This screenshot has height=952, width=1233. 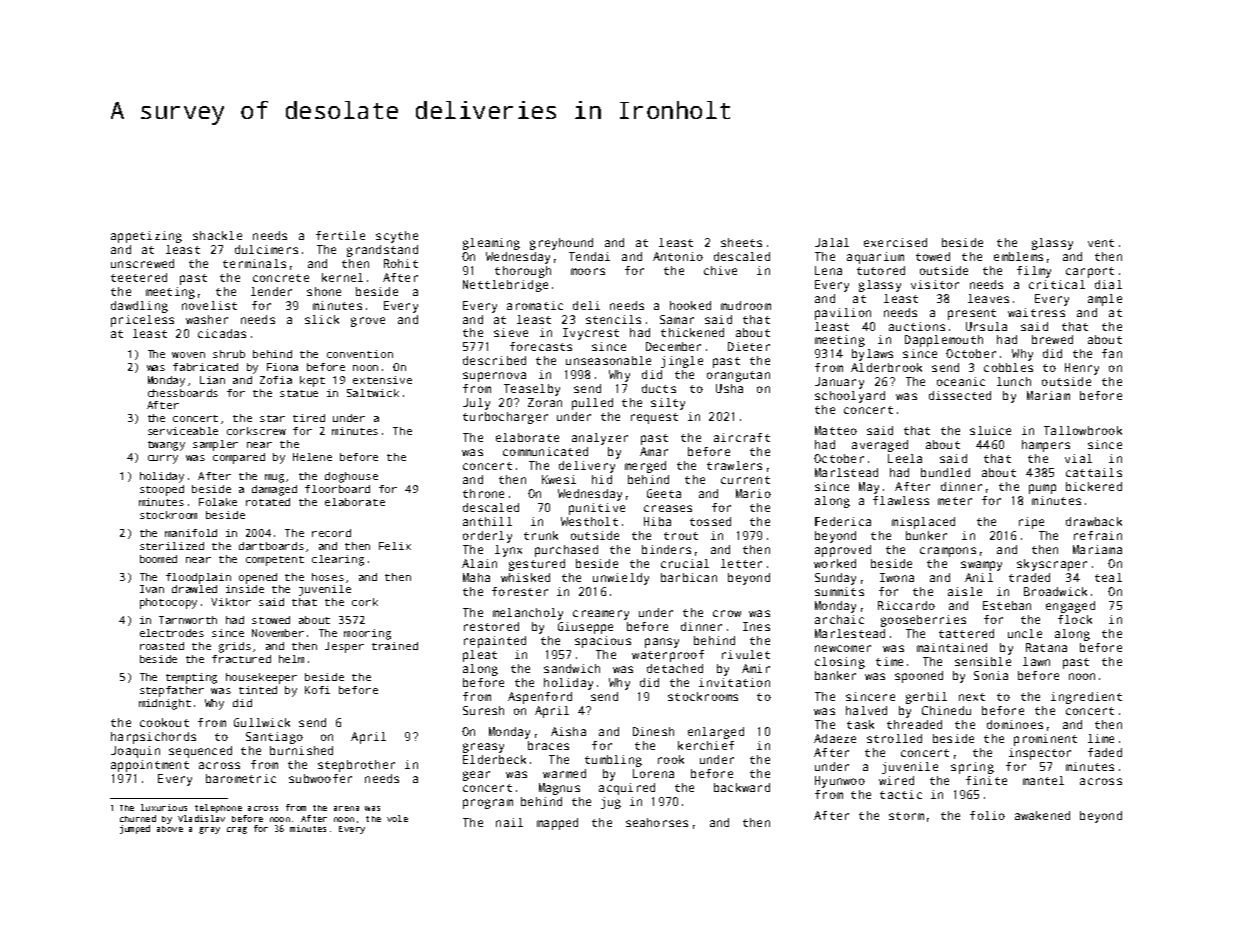 What do you see at coordinates (895, 242) in the screenshot?
I see `exercised` at bounding box center [895, 242].
